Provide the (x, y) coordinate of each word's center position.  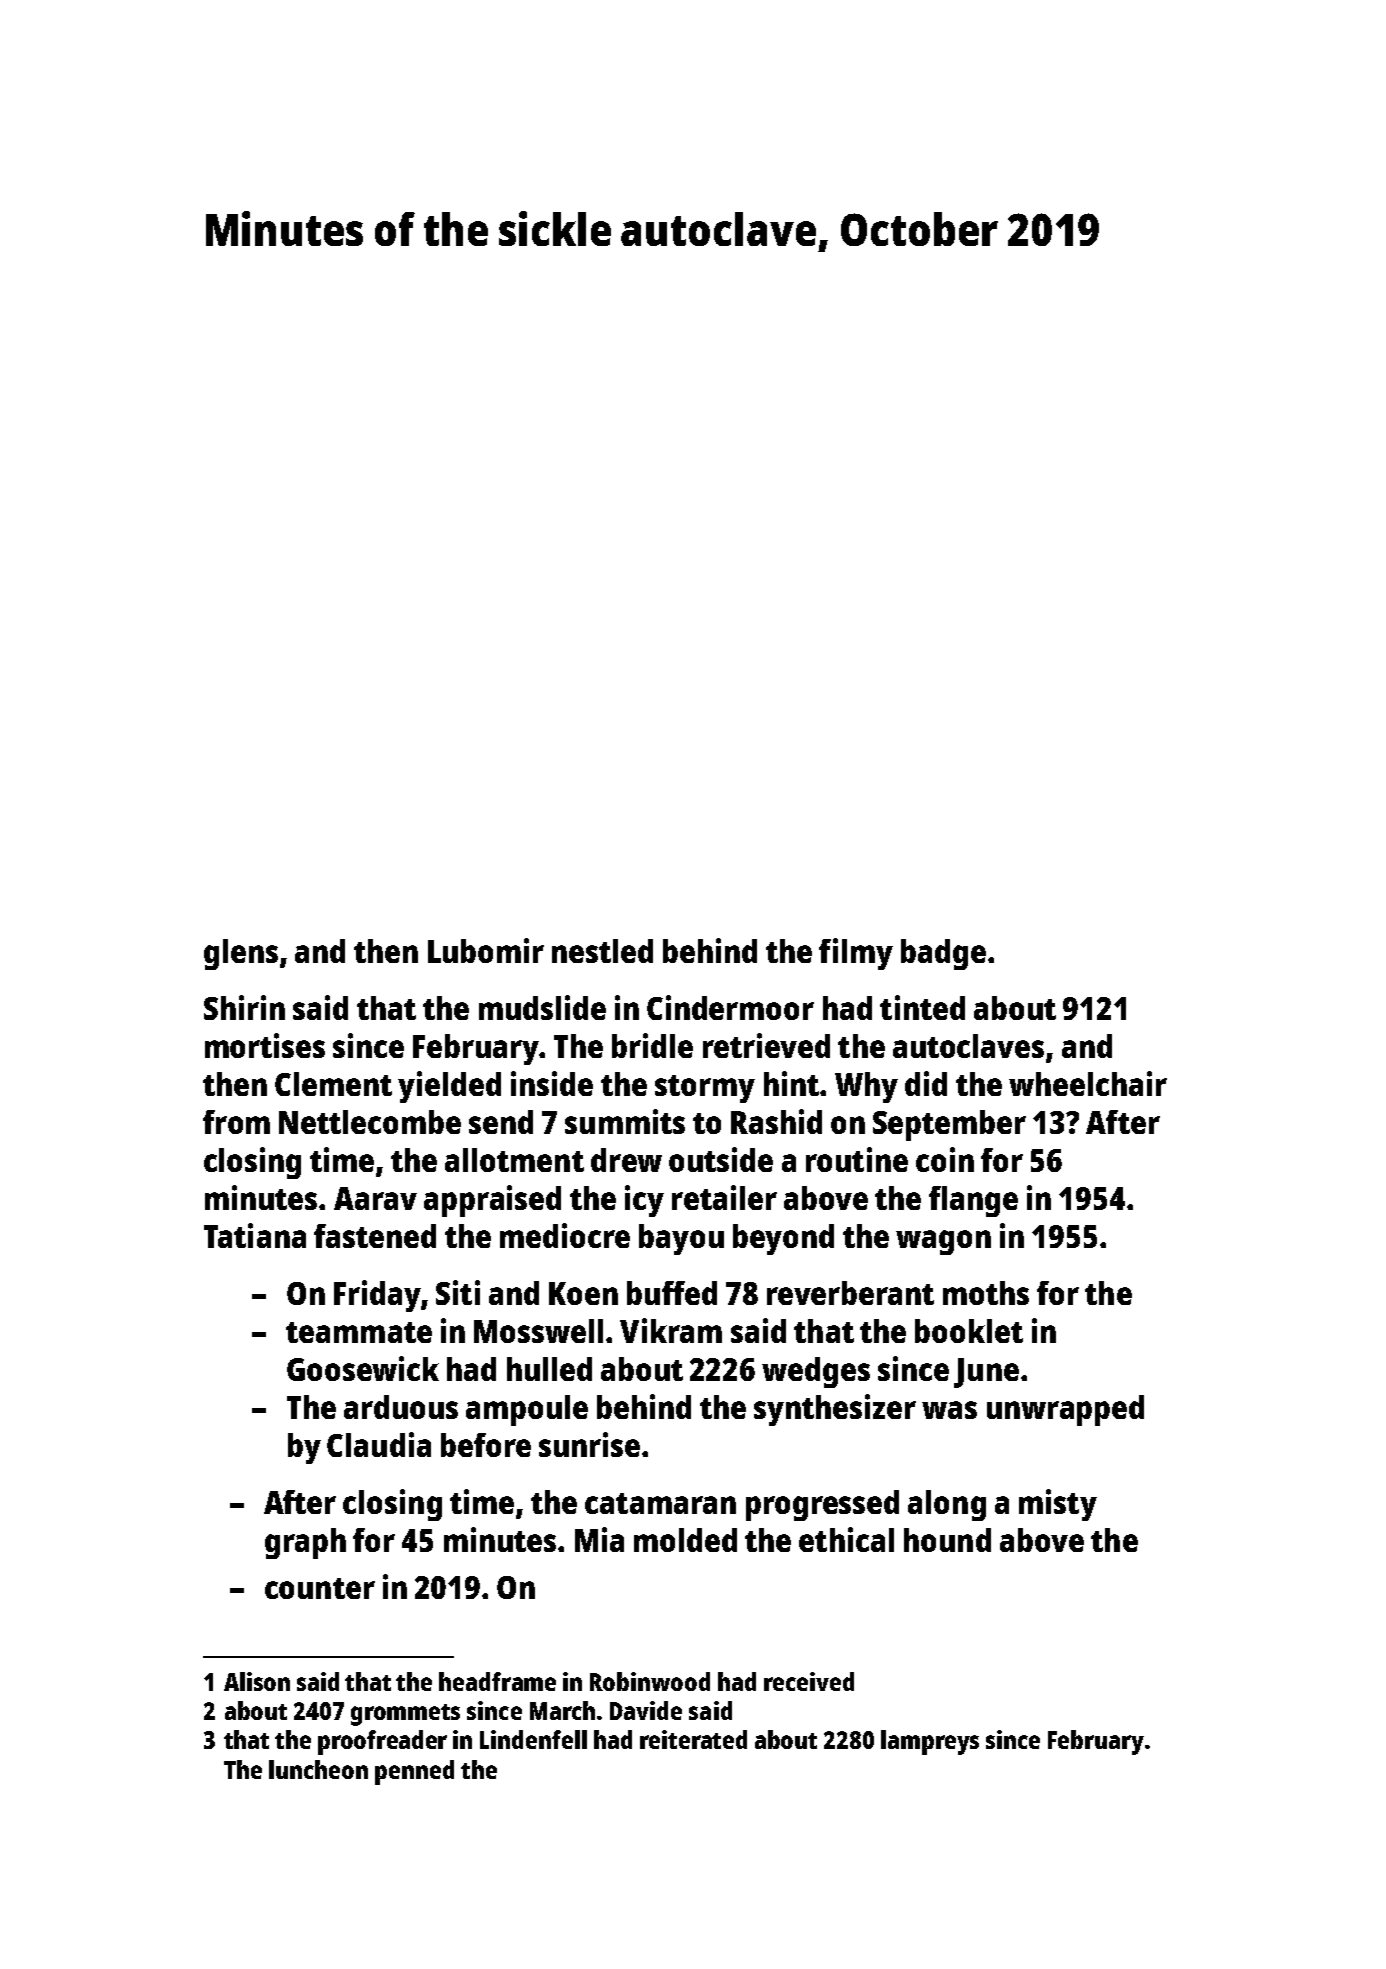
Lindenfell (533, 1739)
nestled (602, 951)
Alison (257, 1681)
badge (943, 954)
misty (1058, 1505)
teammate (359, 1332)
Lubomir (486, 950)
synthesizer (835, 1410)
